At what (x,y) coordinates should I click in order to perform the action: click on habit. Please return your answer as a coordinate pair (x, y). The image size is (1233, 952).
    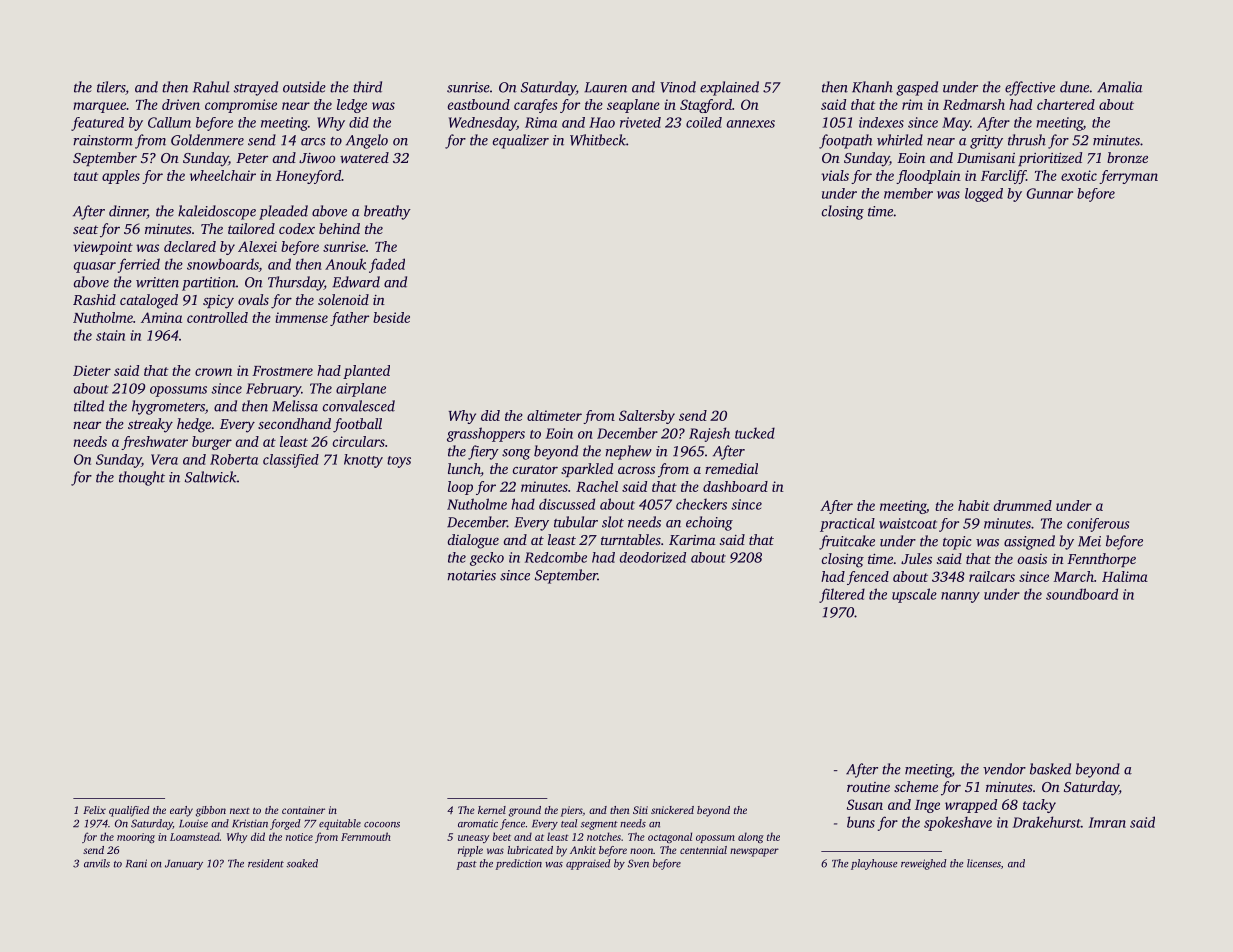
    Looking at the image, I should click on (974, 505).
